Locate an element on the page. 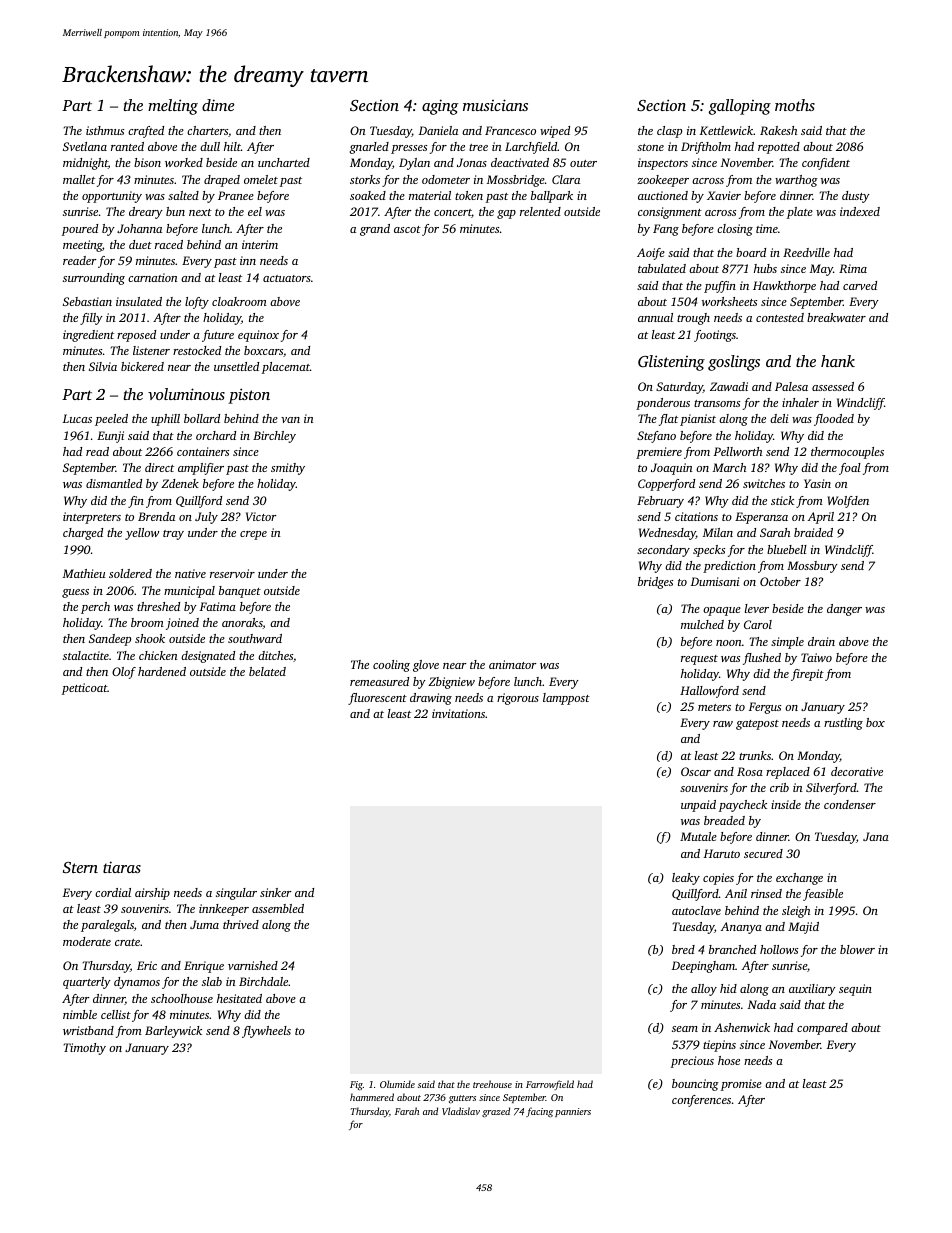 The width and height of the document is (952, 1233). Timothy is located at coordinates (85, 1049).
